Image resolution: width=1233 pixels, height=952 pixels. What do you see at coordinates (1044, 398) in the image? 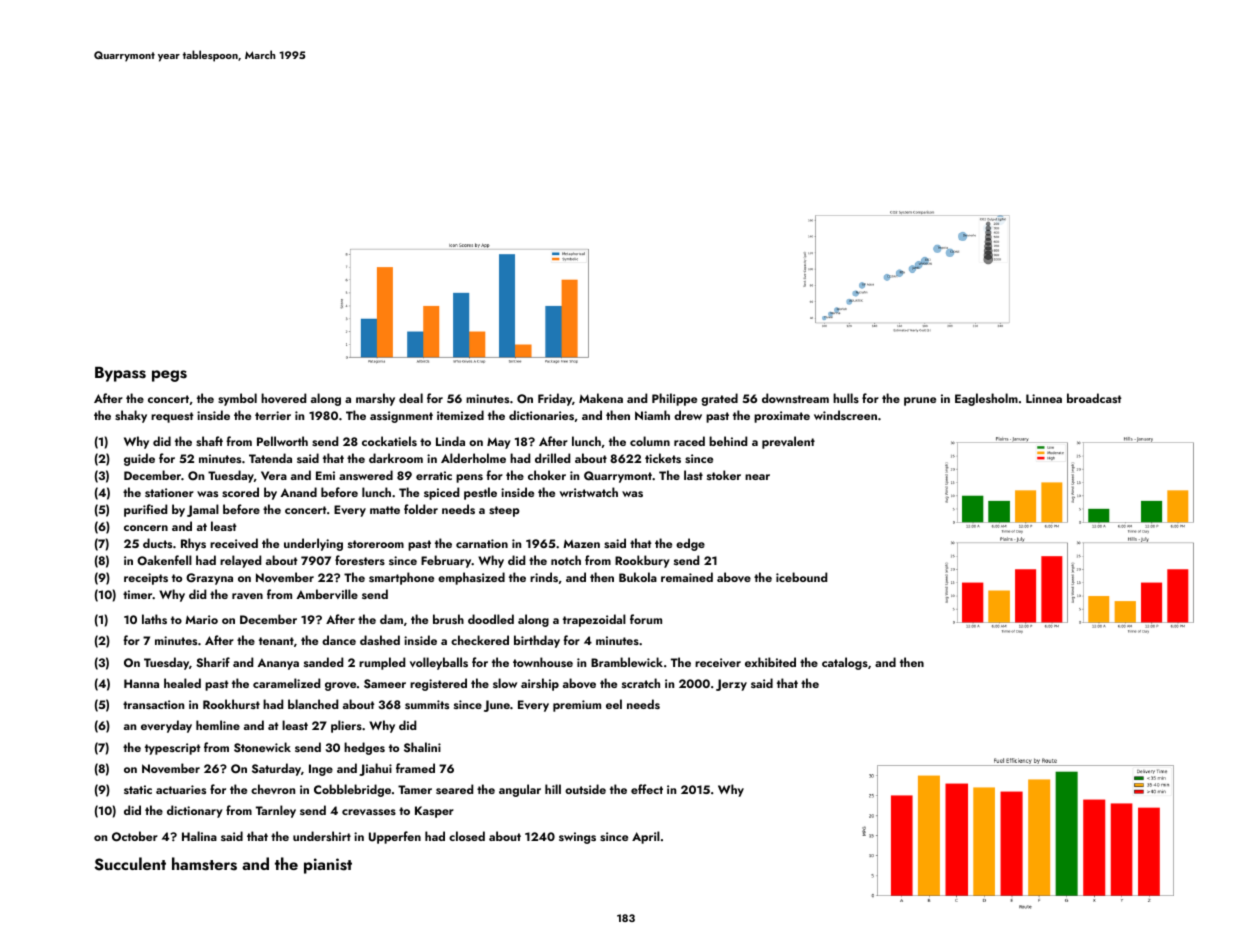
I see `Linnea` at bounding box center [1044, 398].
